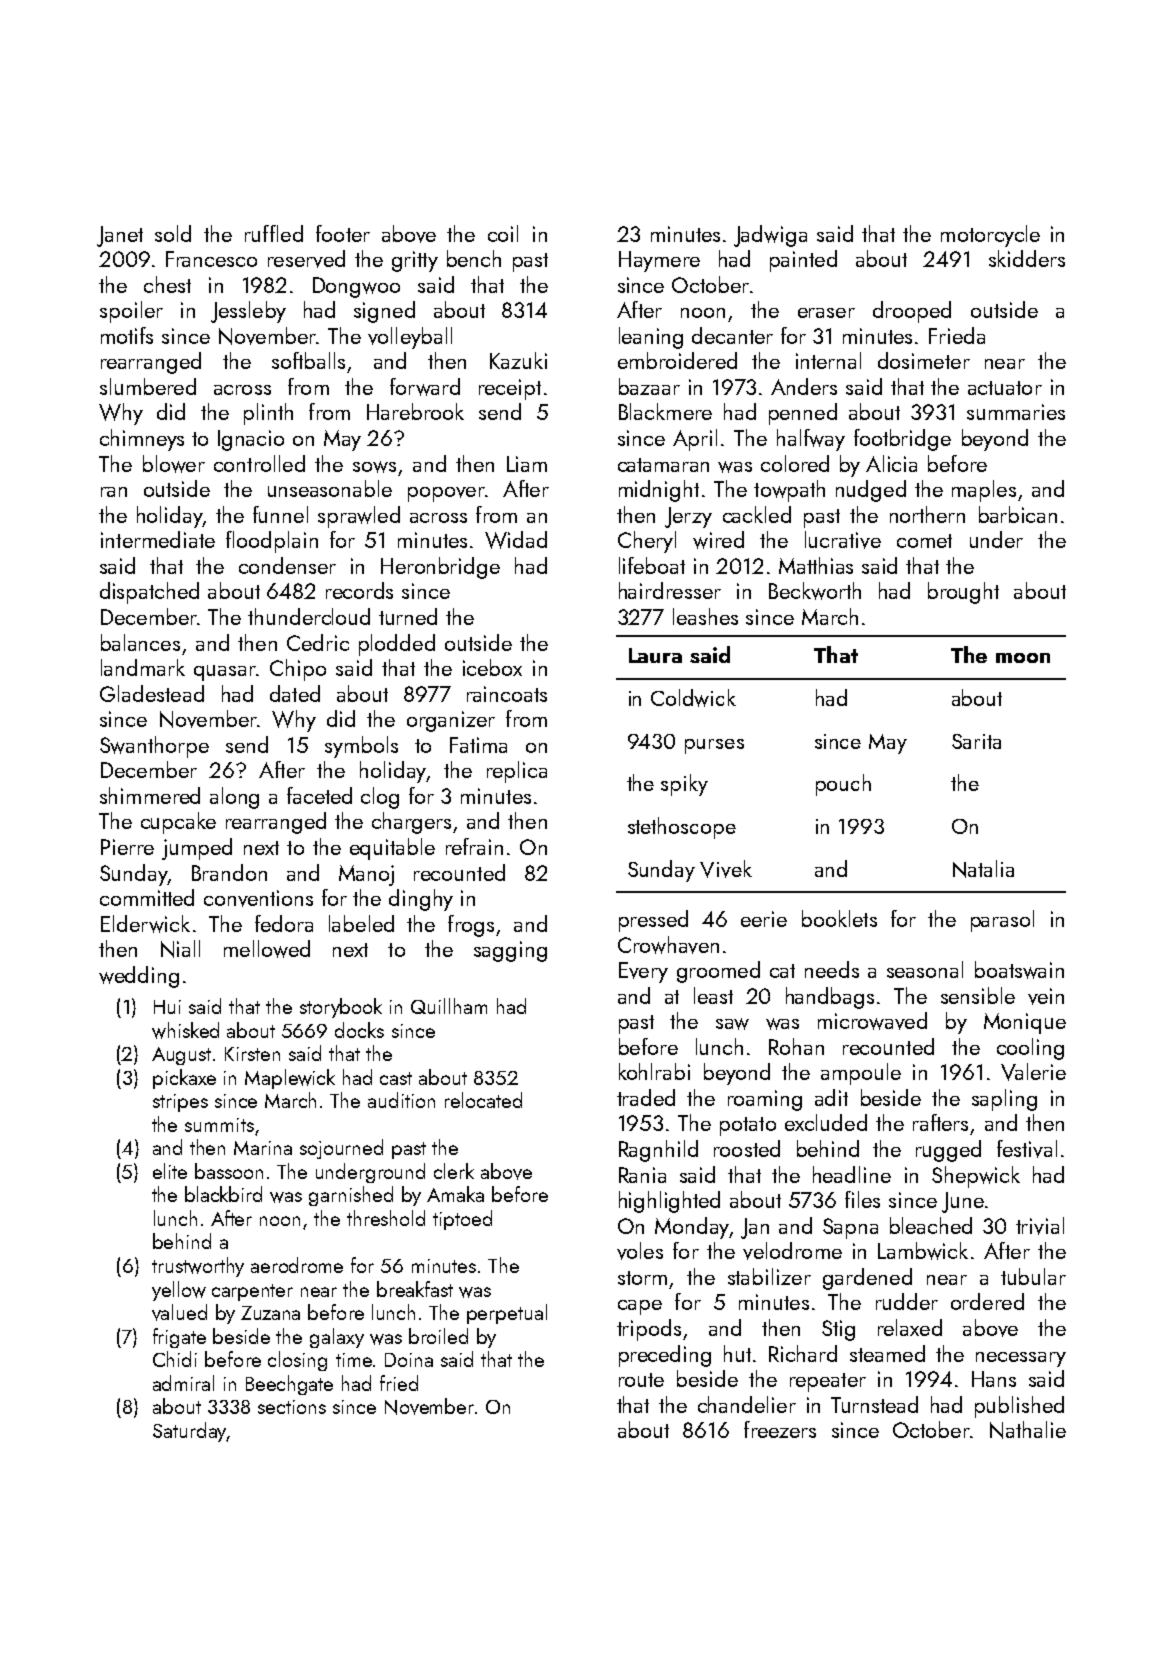  I want to click on Heronbridge, so click(440, 568).
